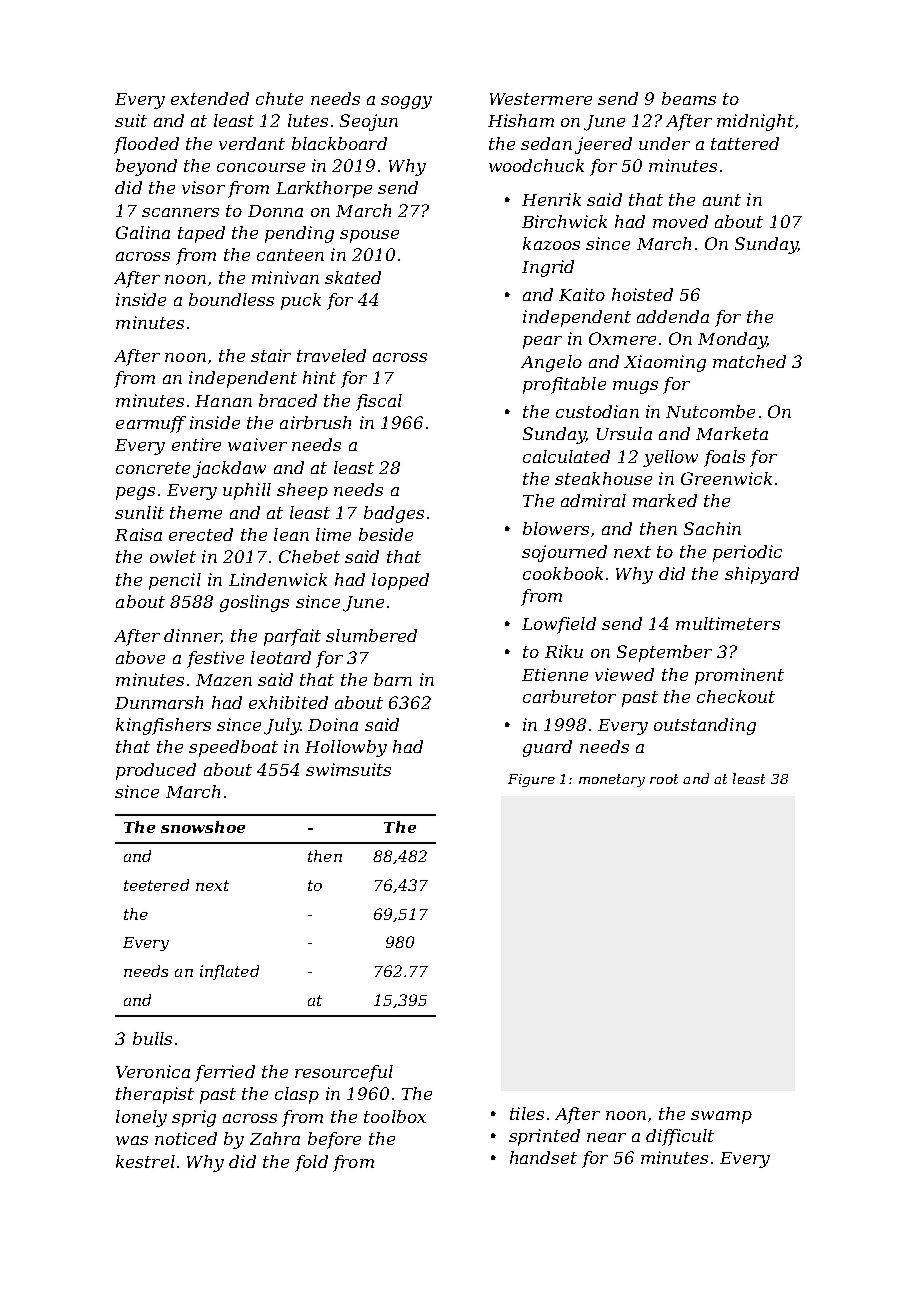  I want to click on Dunmarsh, so click(159, 702).
